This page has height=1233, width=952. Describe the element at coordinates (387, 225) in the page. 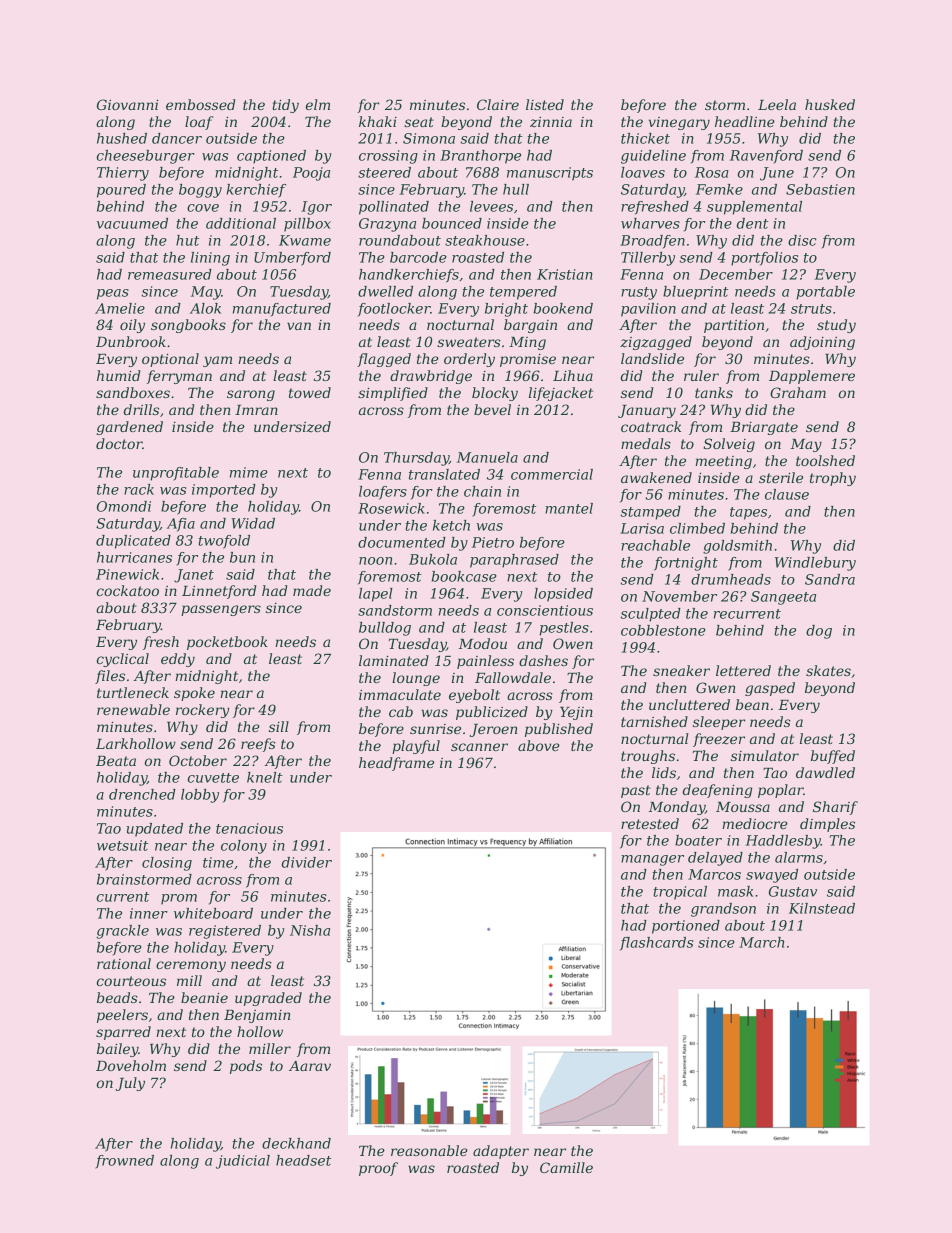

I see `Grazyna` at that location.
